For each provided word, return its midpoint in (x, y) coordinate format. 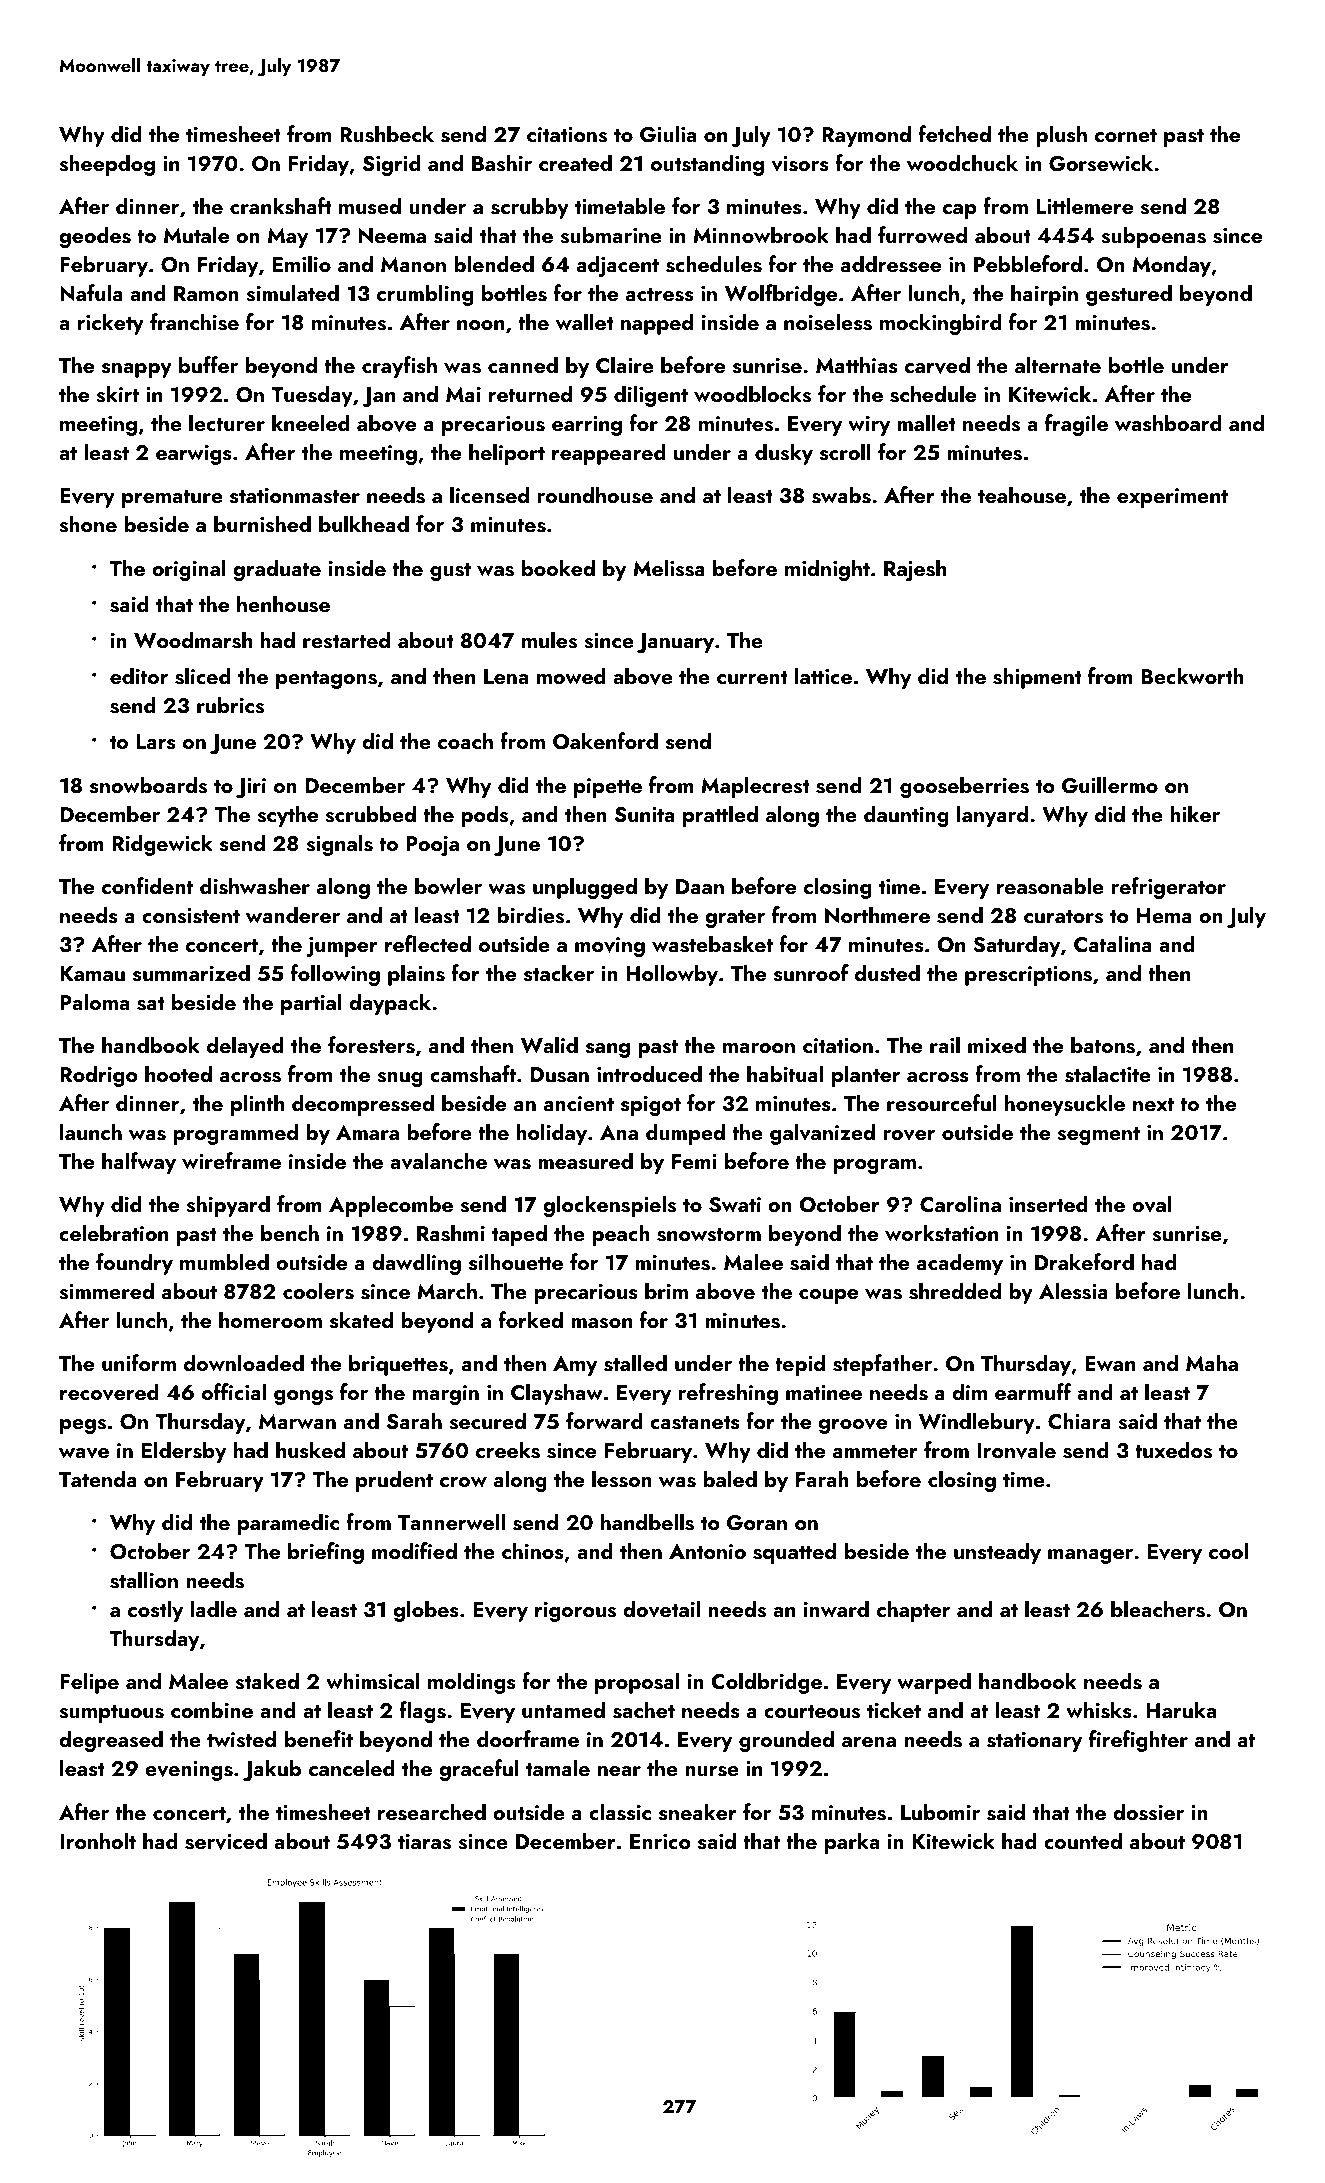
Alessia (1073, 1291)
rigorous (575, 1612)
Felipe (89, 1683)
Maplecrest (755, 787)
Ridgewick (162, 845)
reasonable (1050, 886)
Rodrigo (99, 1076)
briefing (326, 1553)
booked (558, 567)
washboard (1168, 423)
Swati (735, 1205)
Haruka (1181, 1709)
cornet (1126, 135)
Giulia (668, 134)
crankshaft (281, 206)
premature (172, 499)
